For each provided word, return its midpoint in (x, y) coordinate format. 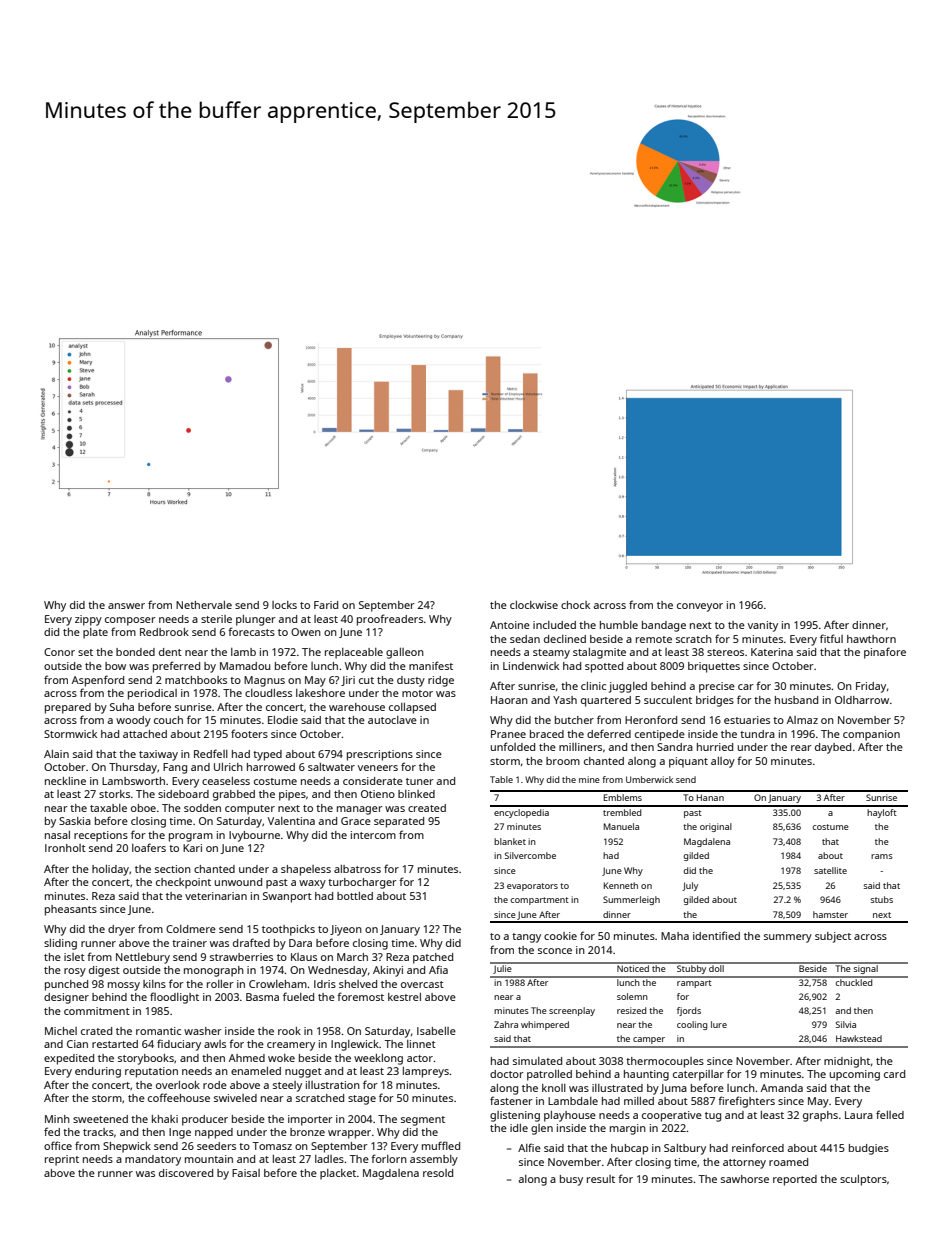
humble (619, 625)
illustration (333, 1085)
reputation (151, 1072)
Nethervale (204, 605)
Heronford (651, 719)
